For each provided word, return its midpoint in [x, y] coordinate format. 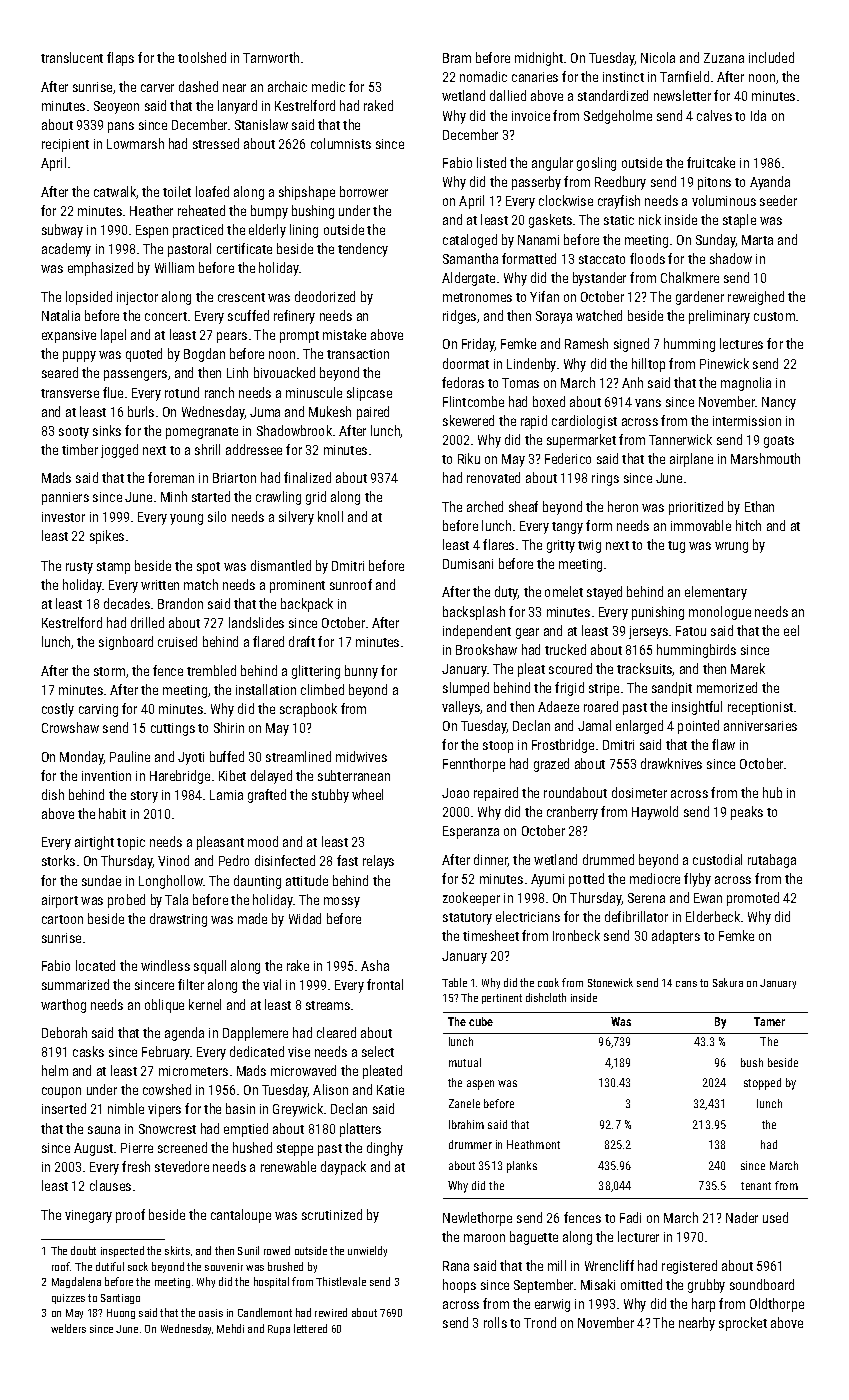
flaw [723, 744]
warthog [63, 1006]
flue [113, 392]
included [771, 57]
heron [623, 506]
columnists [341, 143]
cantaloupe [241, 1216]
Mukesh [330, 411]
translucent [72, 57]
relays [378, 862]
